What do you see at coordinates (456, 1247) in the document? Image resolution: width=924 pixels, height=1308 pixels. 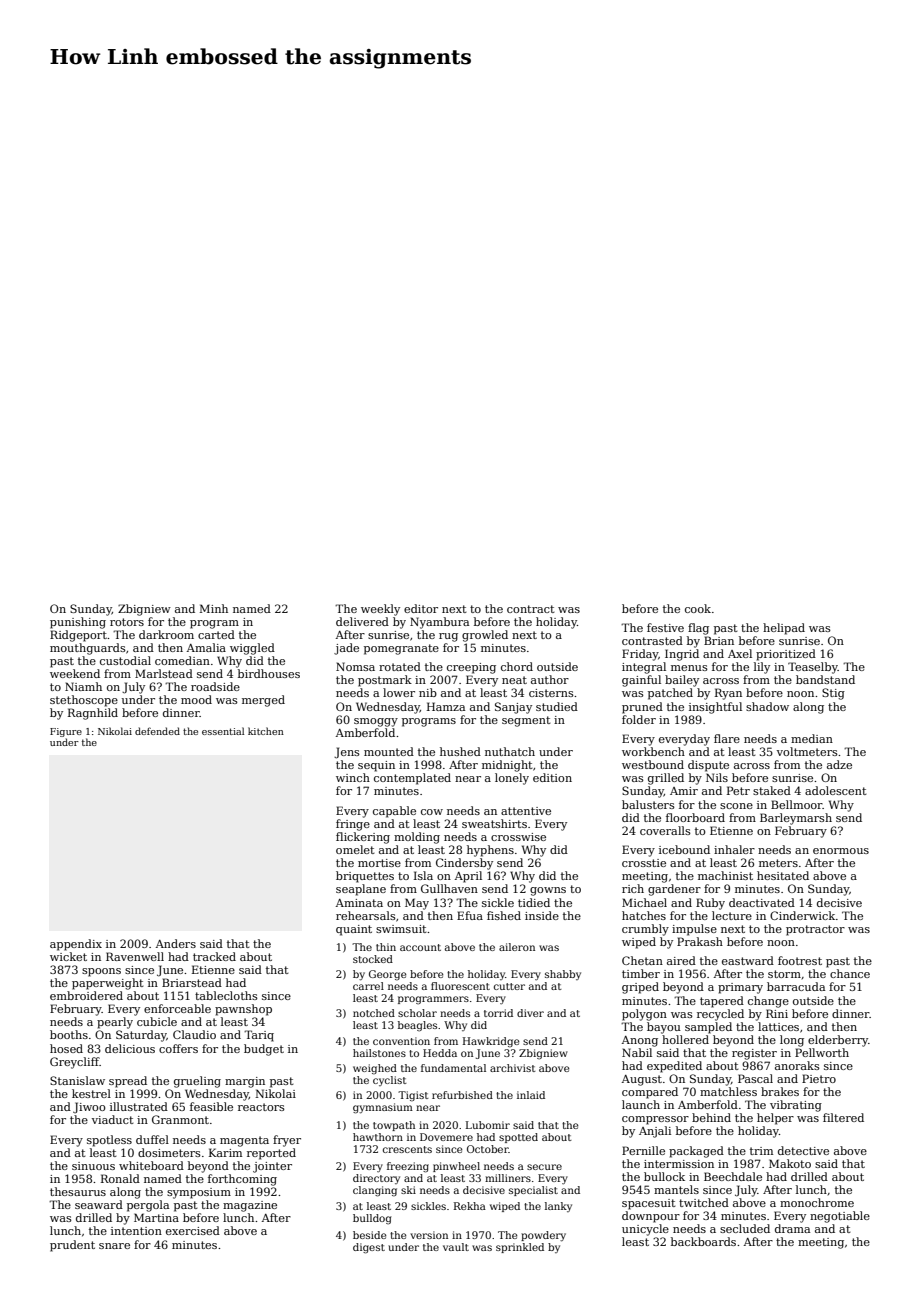 I see `vault` at bounding box center [456, 1247].
